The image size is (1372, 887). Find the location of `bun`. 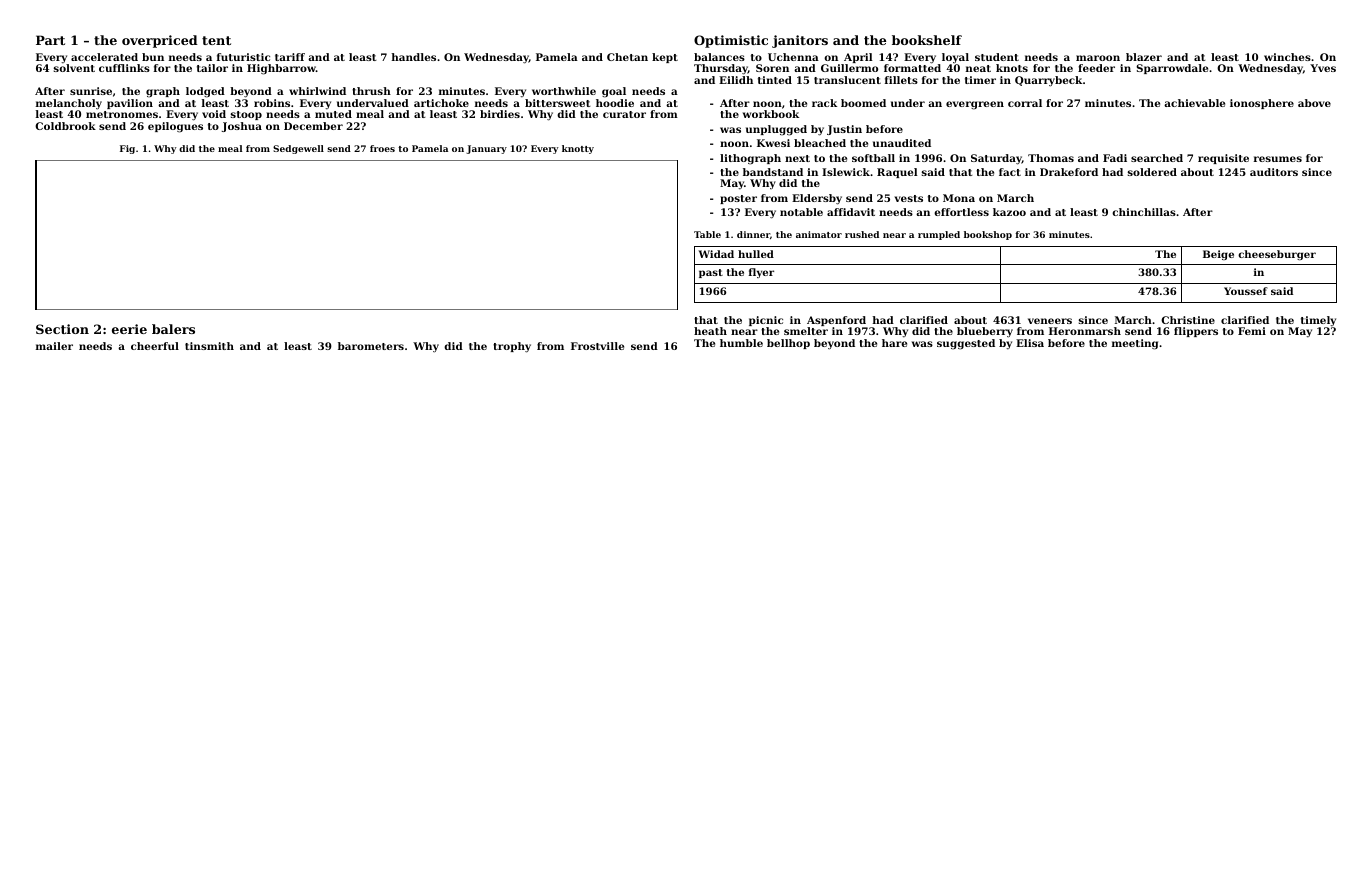

bun is located at coordinates (153, 57).
